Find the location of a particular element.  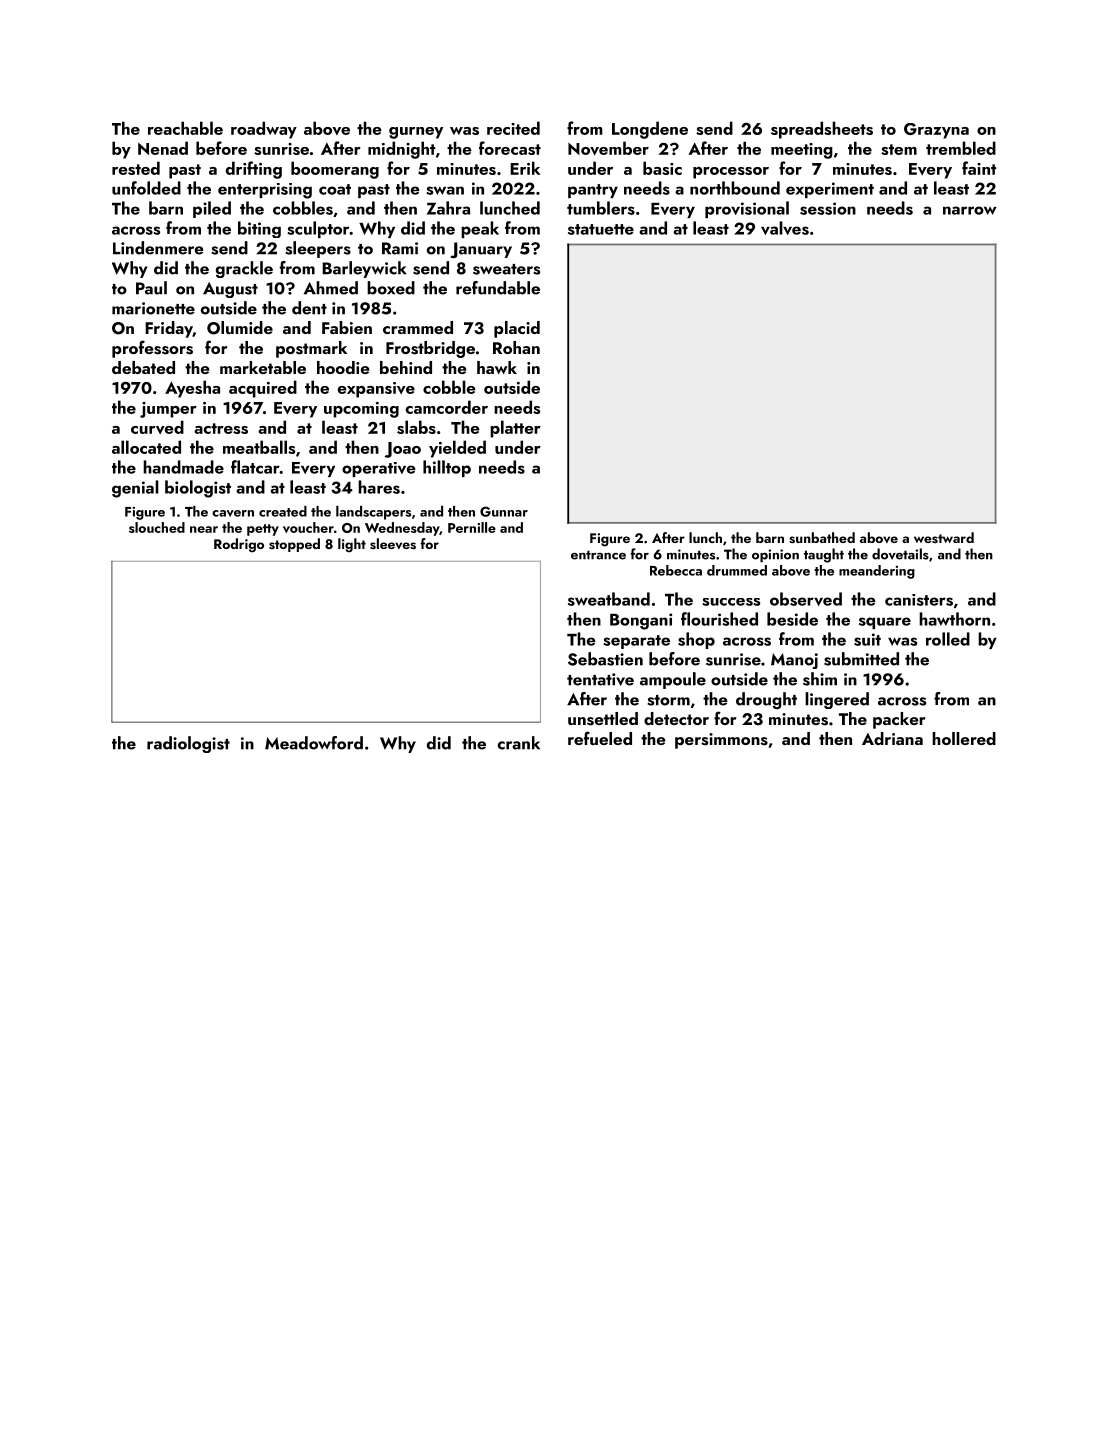

postmark is located at coordinates (311, 349).
